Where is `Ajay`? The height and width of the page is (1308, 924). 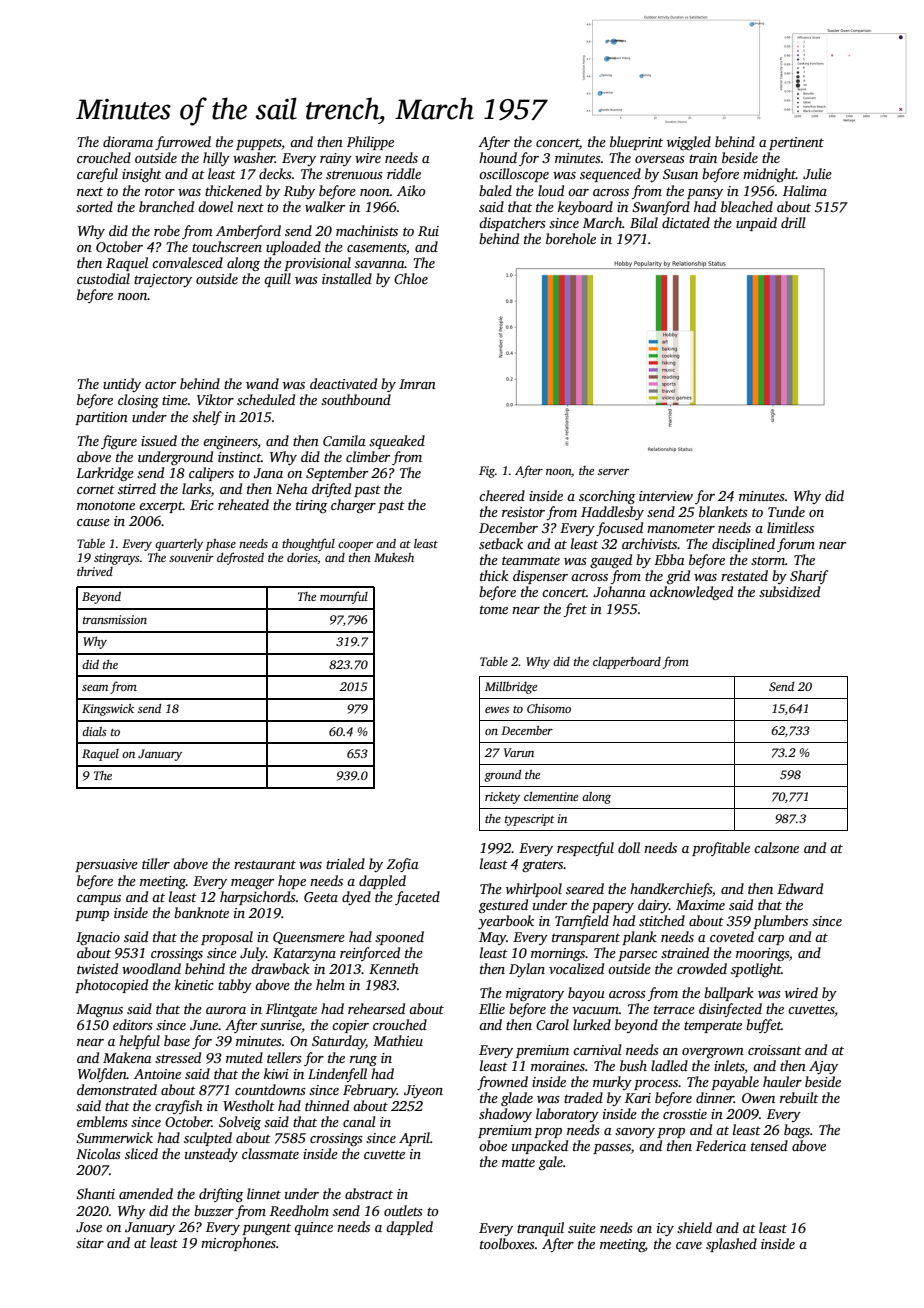 Ajay is located at coordinates (823, 1067).
